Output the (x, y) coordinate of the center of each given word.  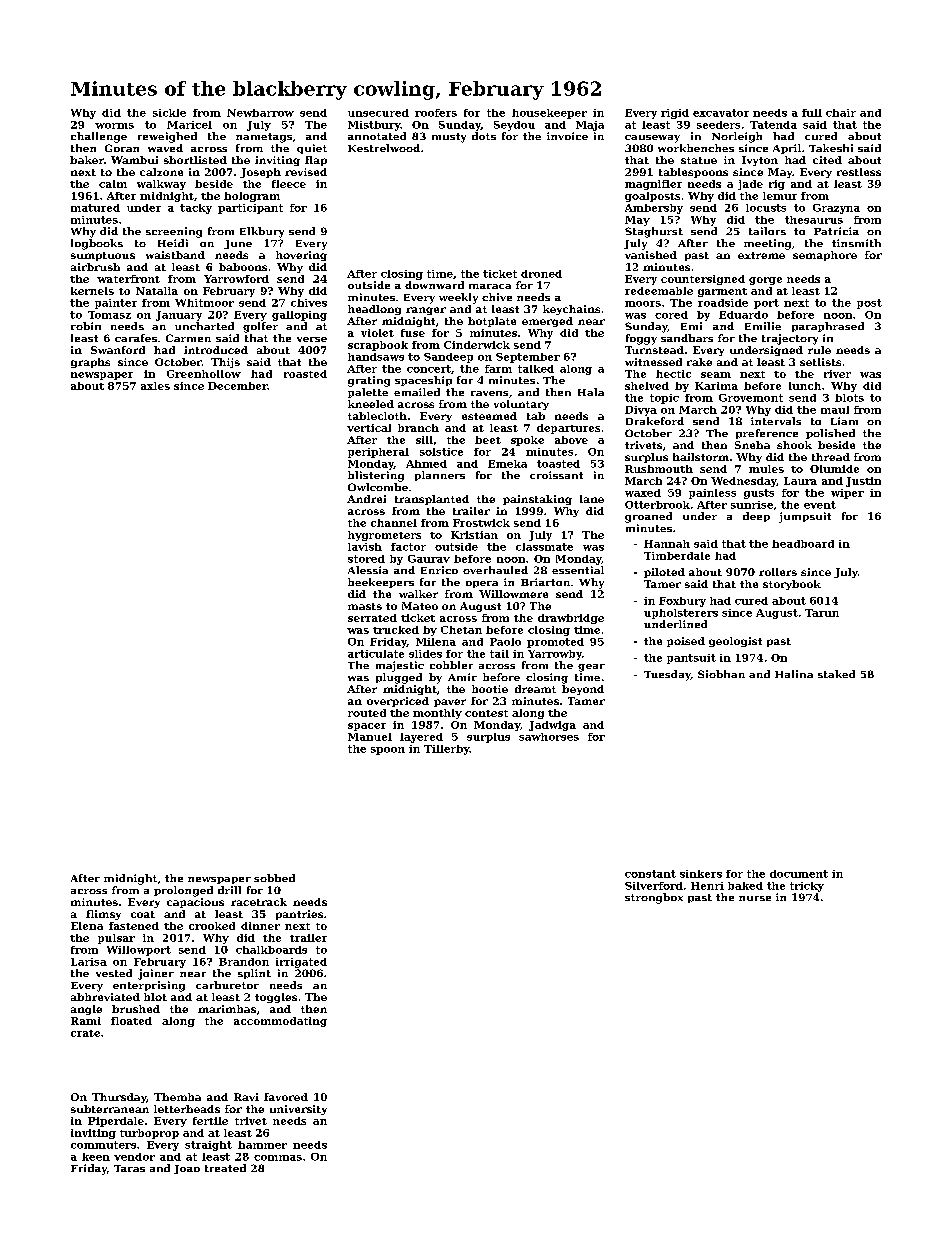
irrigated (301, 963)
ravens (489, 393)
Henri (707, 886)
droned (541, 274)
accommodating (280, 1022)
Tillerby (446, 750)
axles (155, 386)
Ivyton (760, 161)
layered (421, 738)
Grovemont (751, 398)
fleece (289, 184)
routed (367, 713)
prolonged (183, 891)
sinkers (701, 874)
